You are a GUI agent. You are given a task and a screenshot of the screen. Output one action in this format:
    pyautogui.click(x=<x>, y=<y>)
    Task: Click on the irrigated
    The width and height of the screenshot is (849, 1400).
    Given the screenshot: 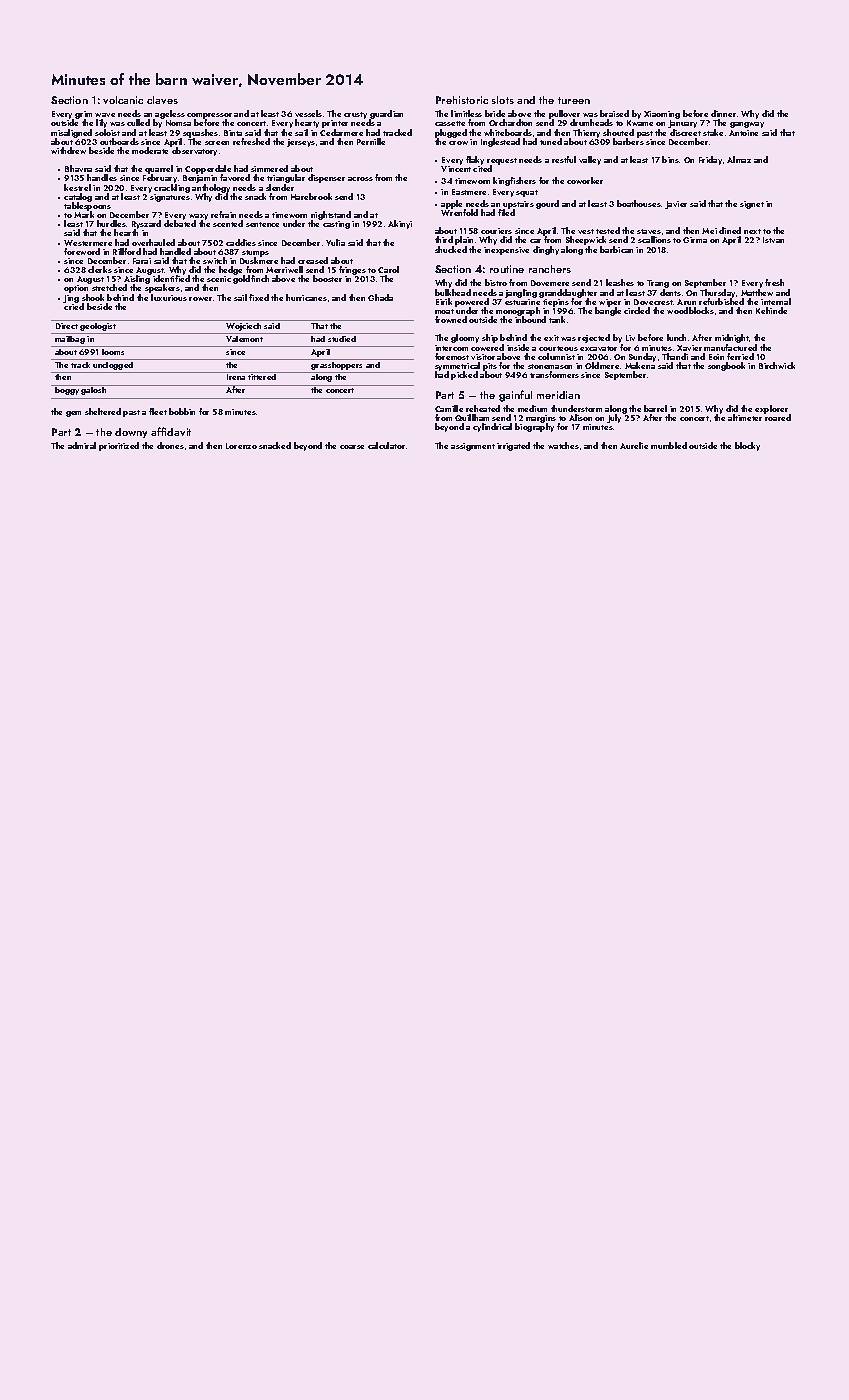 What is the action you would take?
    pyautogui.click(x=513, y=446)
